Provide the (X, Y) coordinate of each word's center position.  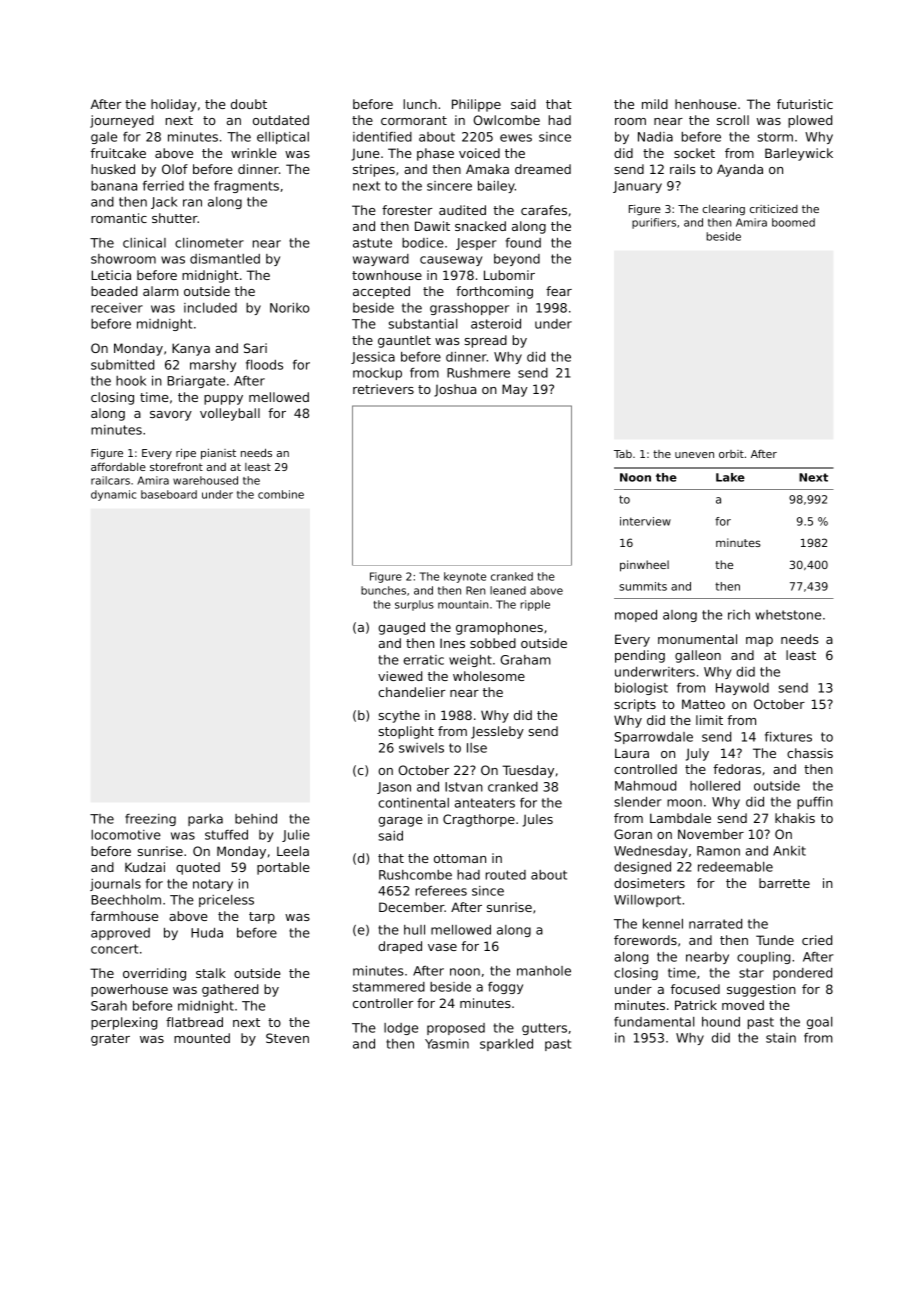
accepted (381, 292)
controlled (645, 769)
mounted (202, 1038)
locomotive (126, 835)
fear (559, 291)
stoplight (406, 732)
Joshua (455, 390)
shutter (175, 218)
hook (131, 381)
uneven (694, 455)
